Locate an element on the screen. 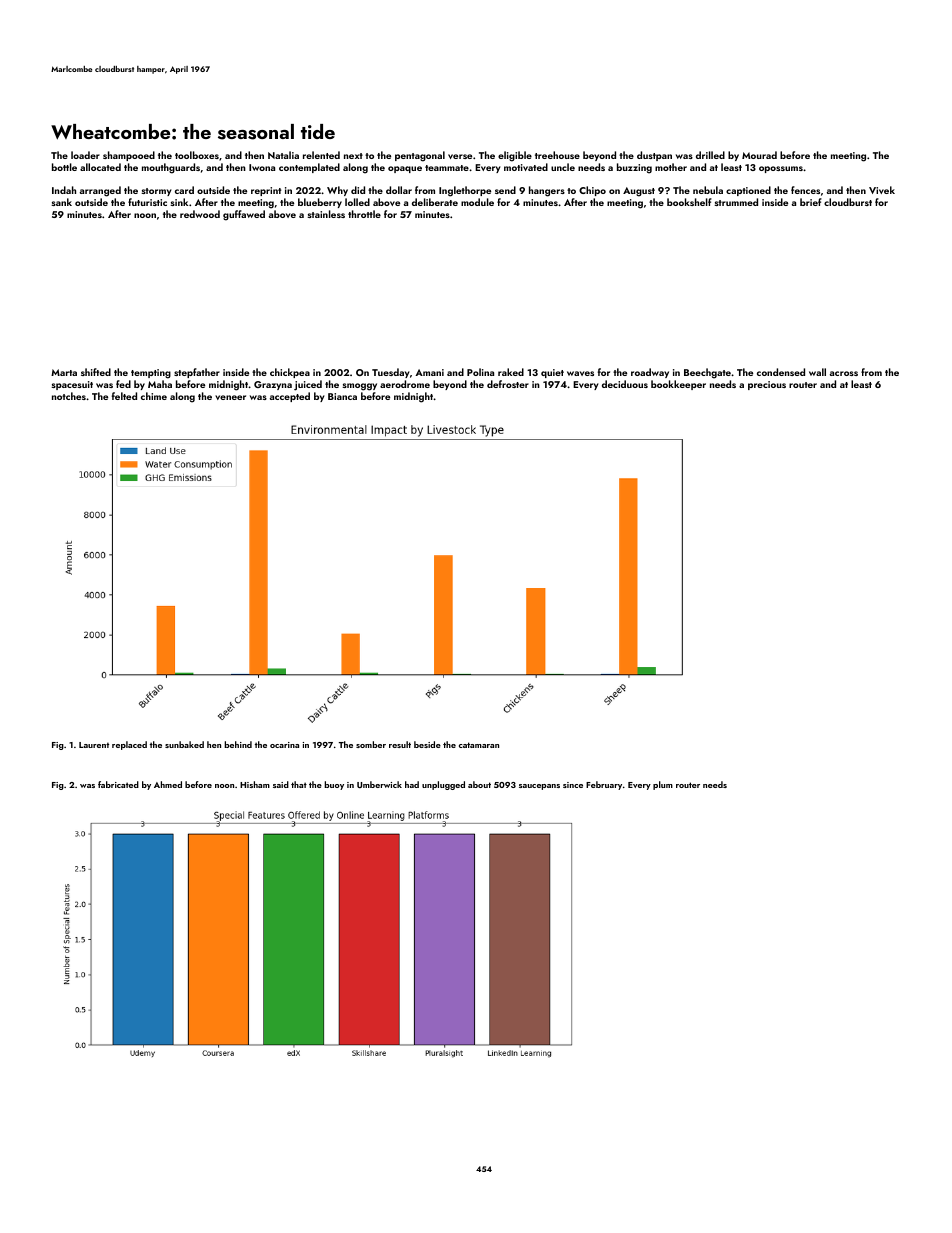 The width and height of the screenshot is (952, 1233). Beechgate is located at coordinates (707, 373).
